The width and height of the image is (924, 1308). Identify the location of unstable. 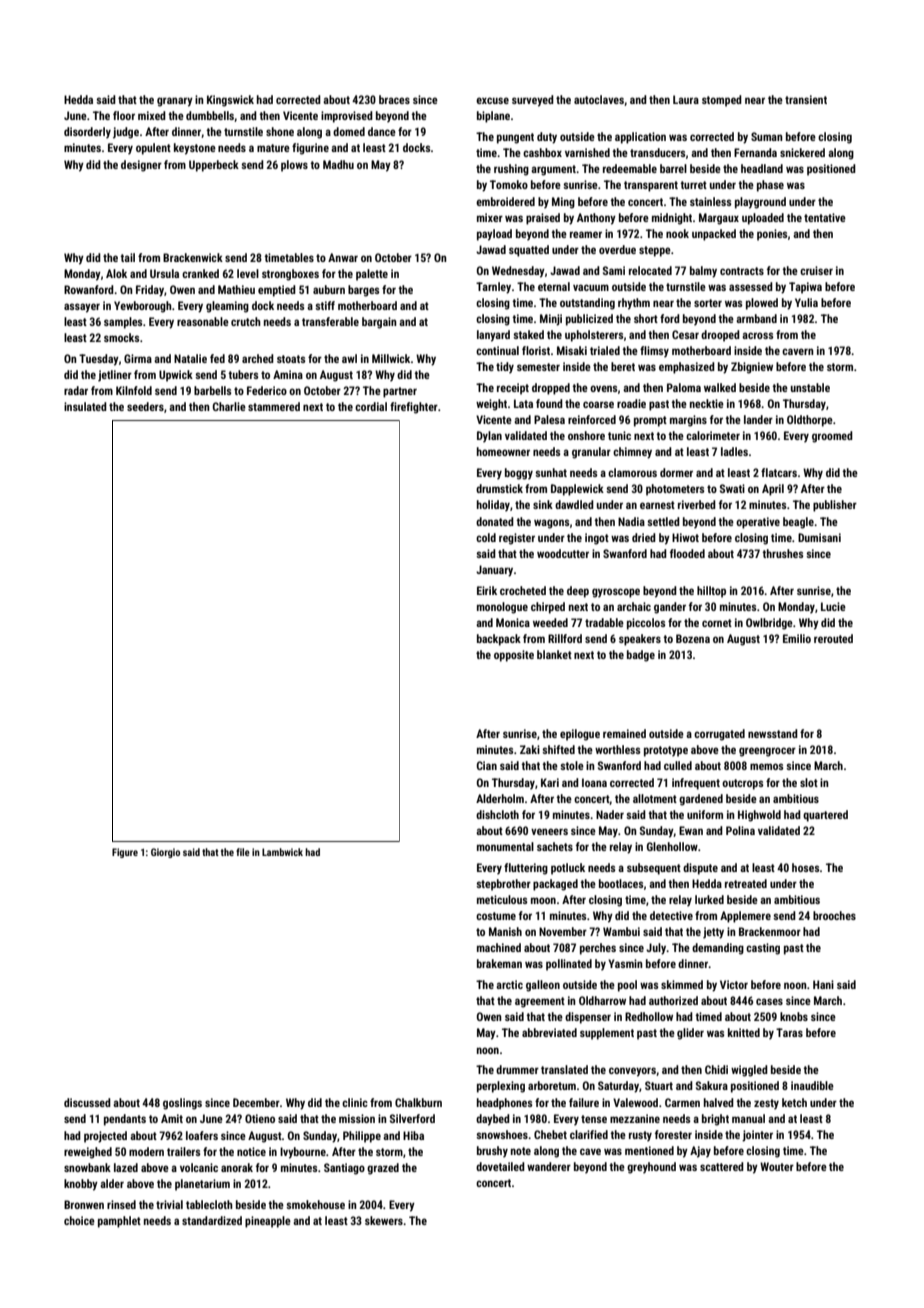
(810, 387).
